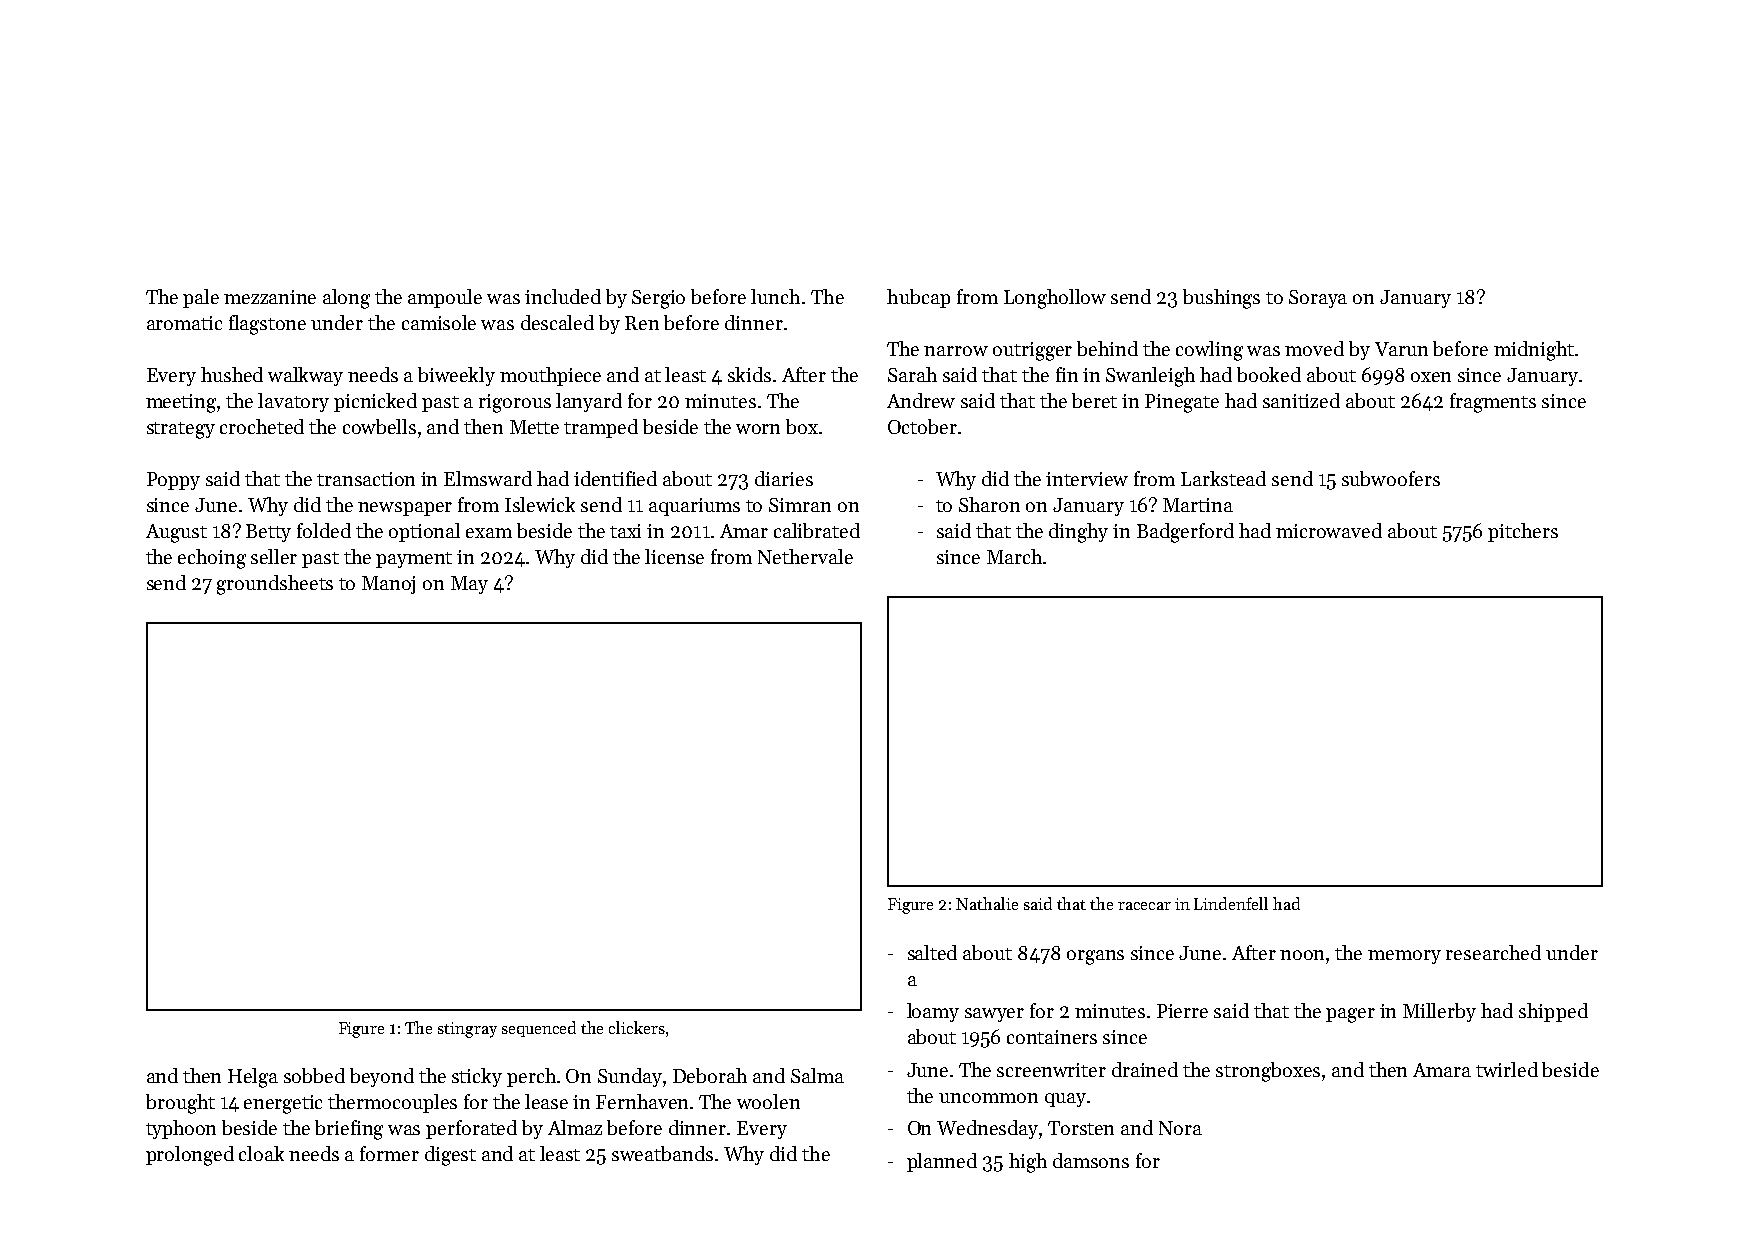 This screenshot has width=1749, height=1236. What do you see at coordinates (922, 426) in the screenshot?
I see `October` at bounding box center [922, 426].
